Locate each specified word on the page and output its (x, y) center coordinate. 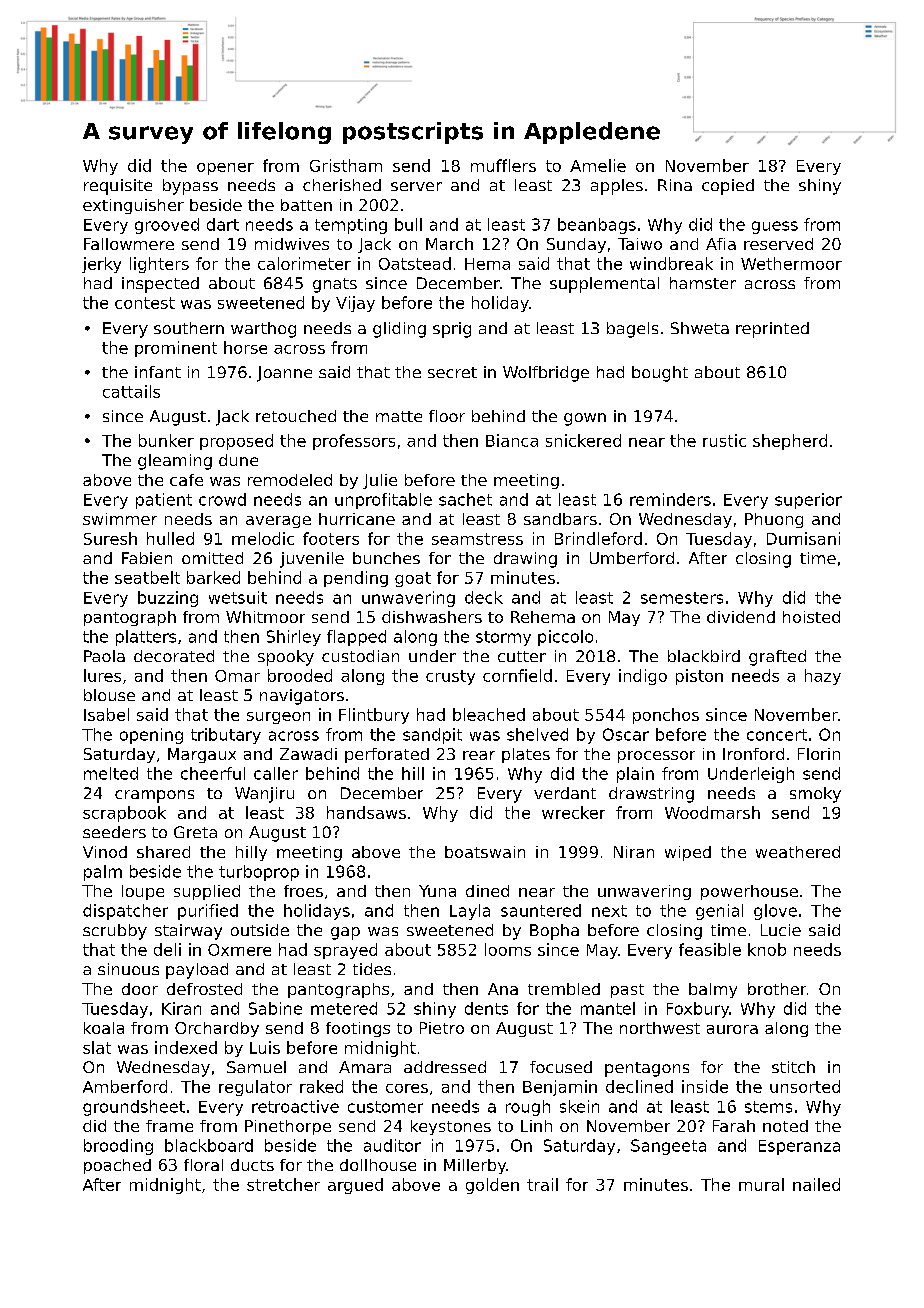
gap (345, 933)
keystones (451, 1127)
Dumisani (803, 538)
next (609, 911)
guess (775, 227)
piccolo (565, 638)
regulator (255, 1088)
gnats (335, 285)
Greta (195, 832)
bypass (190, 187)
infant (158, 372)
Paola (104, 656)
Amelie (598, 165)
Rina (675, 185)
